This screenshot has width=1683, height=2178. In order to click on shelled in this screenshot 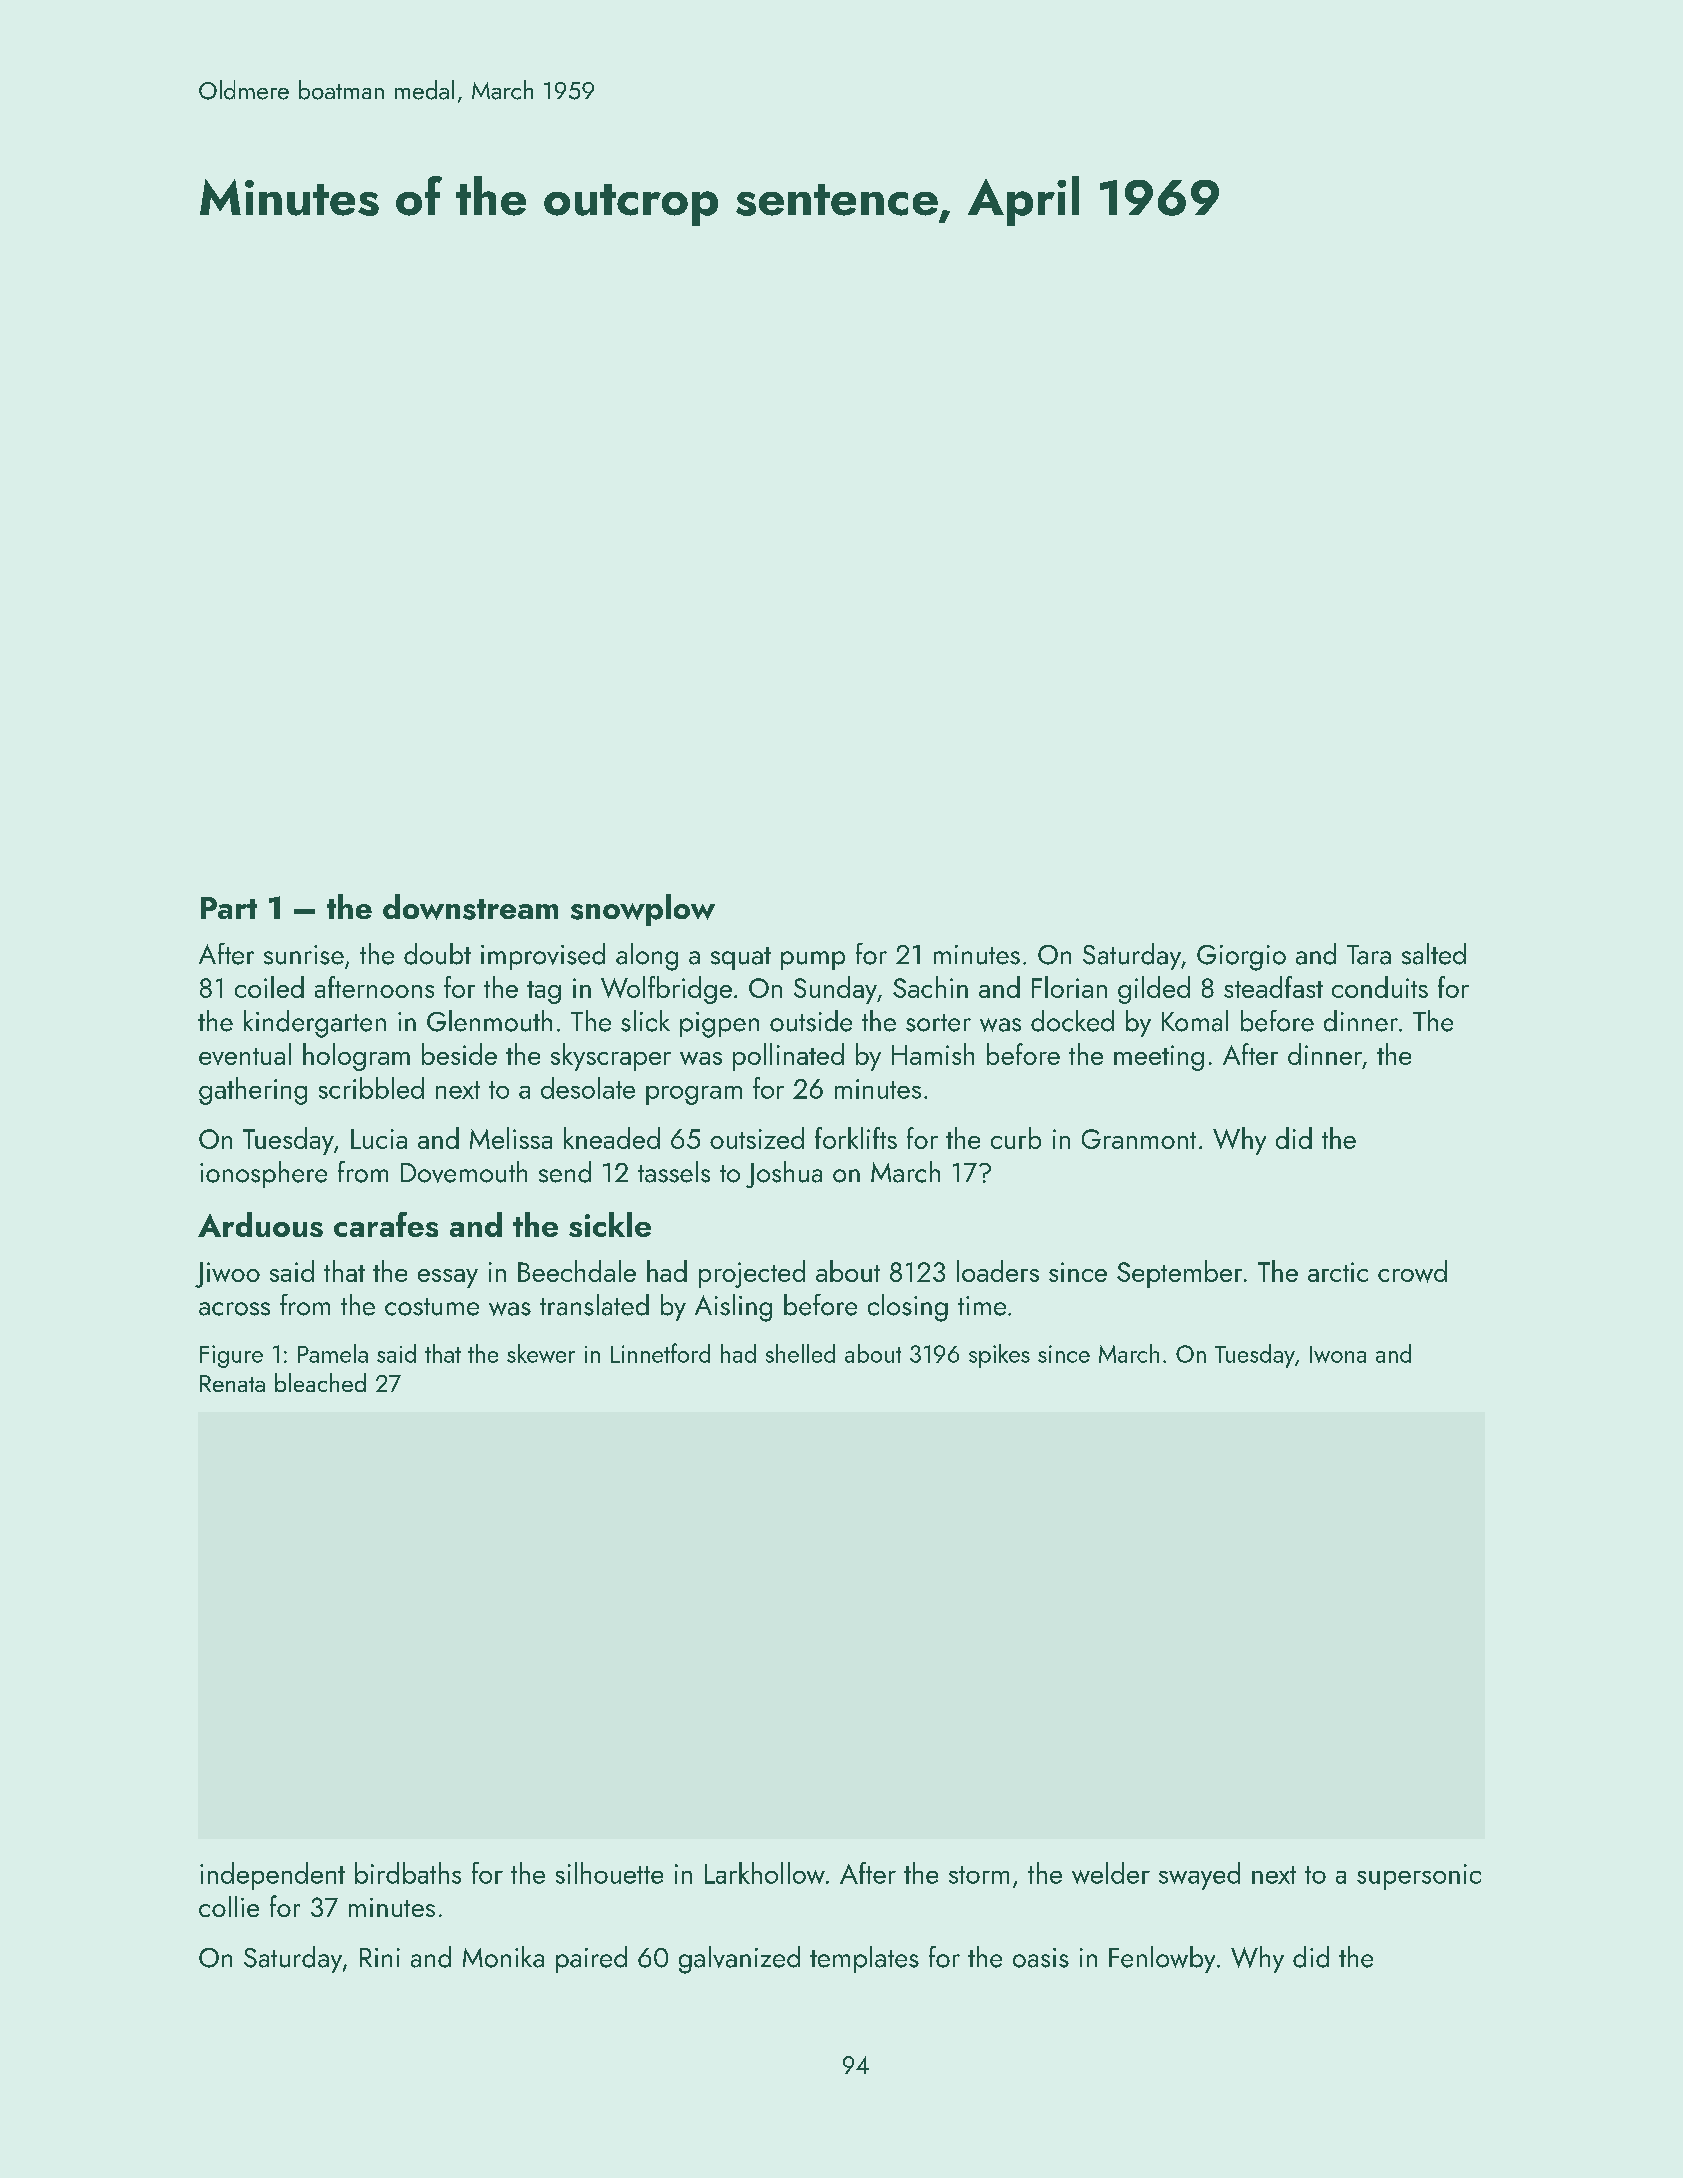, I will do `click(800, 1353)`.
